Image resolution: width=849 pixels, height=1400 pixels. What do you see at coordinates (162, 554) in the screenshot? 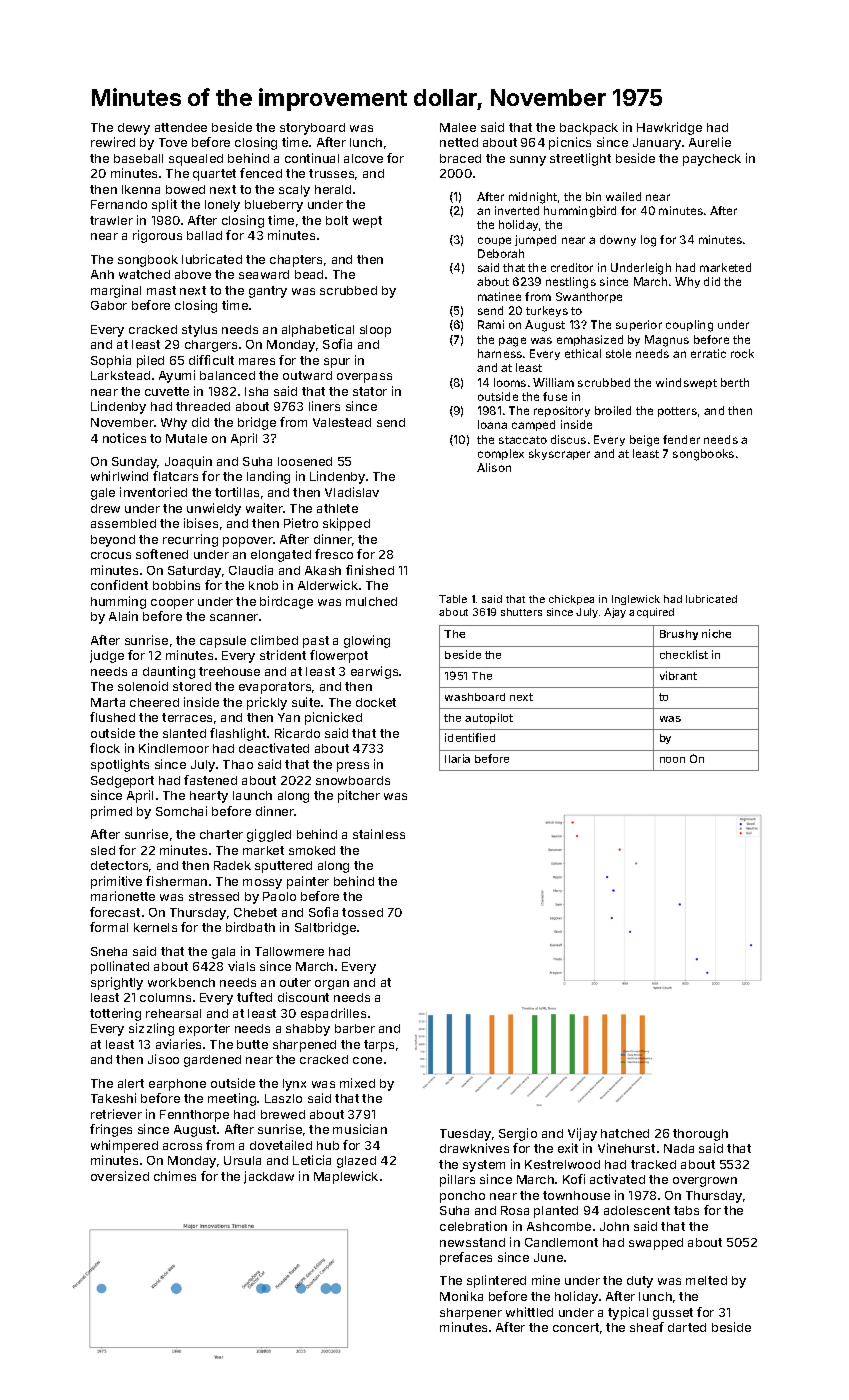
I see `softened` at bounding box center [162, 554].
